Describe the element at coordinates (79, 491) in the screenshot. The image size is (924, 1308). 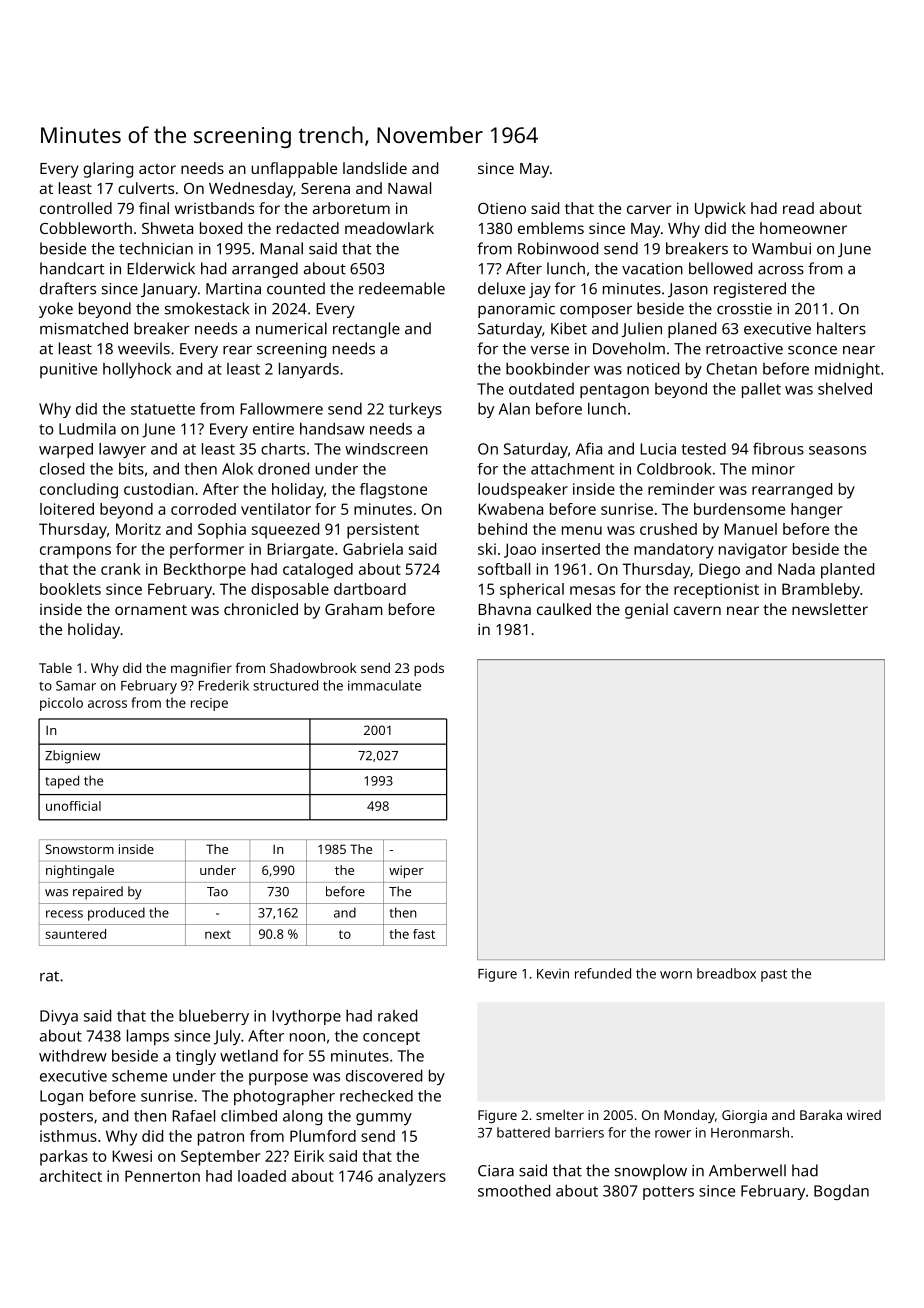
I see `concluding` at that location.
